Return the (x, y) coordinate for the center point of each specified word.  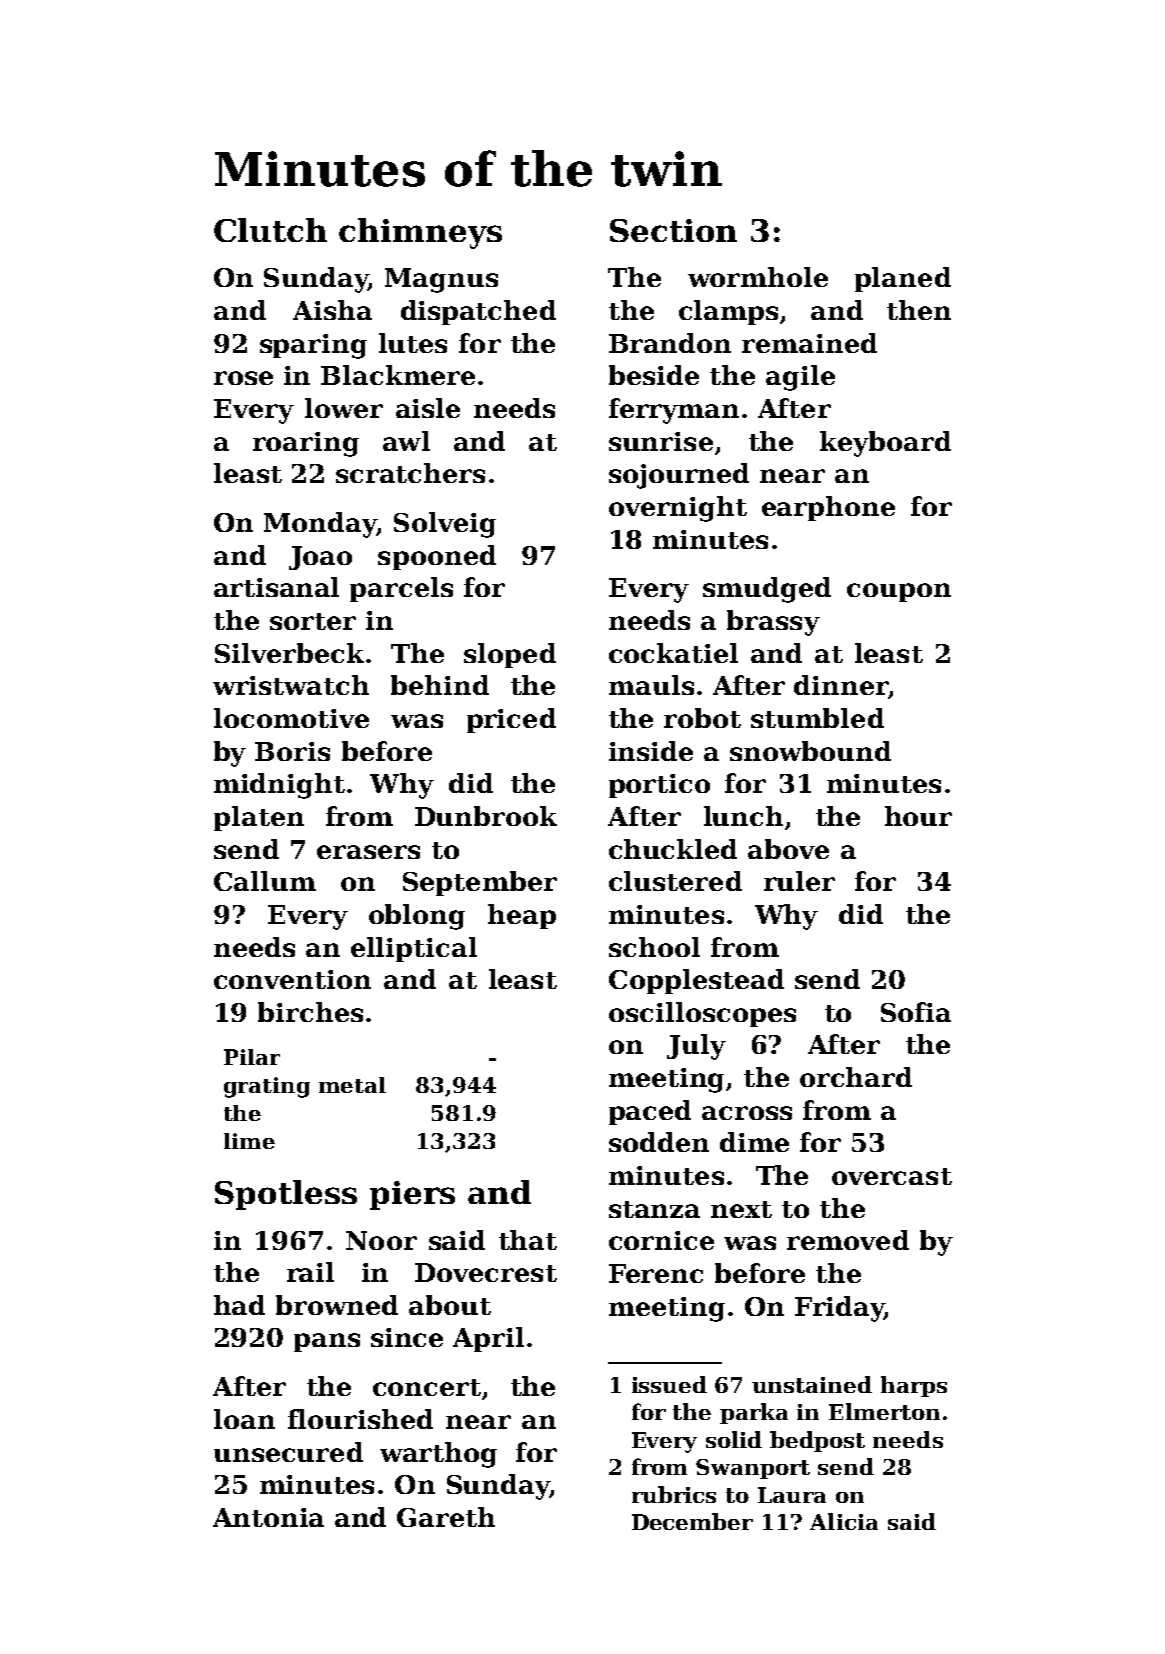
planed (903, 279)
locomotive (291, 718)
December (692, 1521)
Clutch (270, 230)
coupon (899, 592)
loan (244, 1419)
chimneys (420, 233)
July (696, 1047)
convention (292, 979)
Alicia (844, 1521)
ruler (799, 881)
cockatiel (673, 653)
